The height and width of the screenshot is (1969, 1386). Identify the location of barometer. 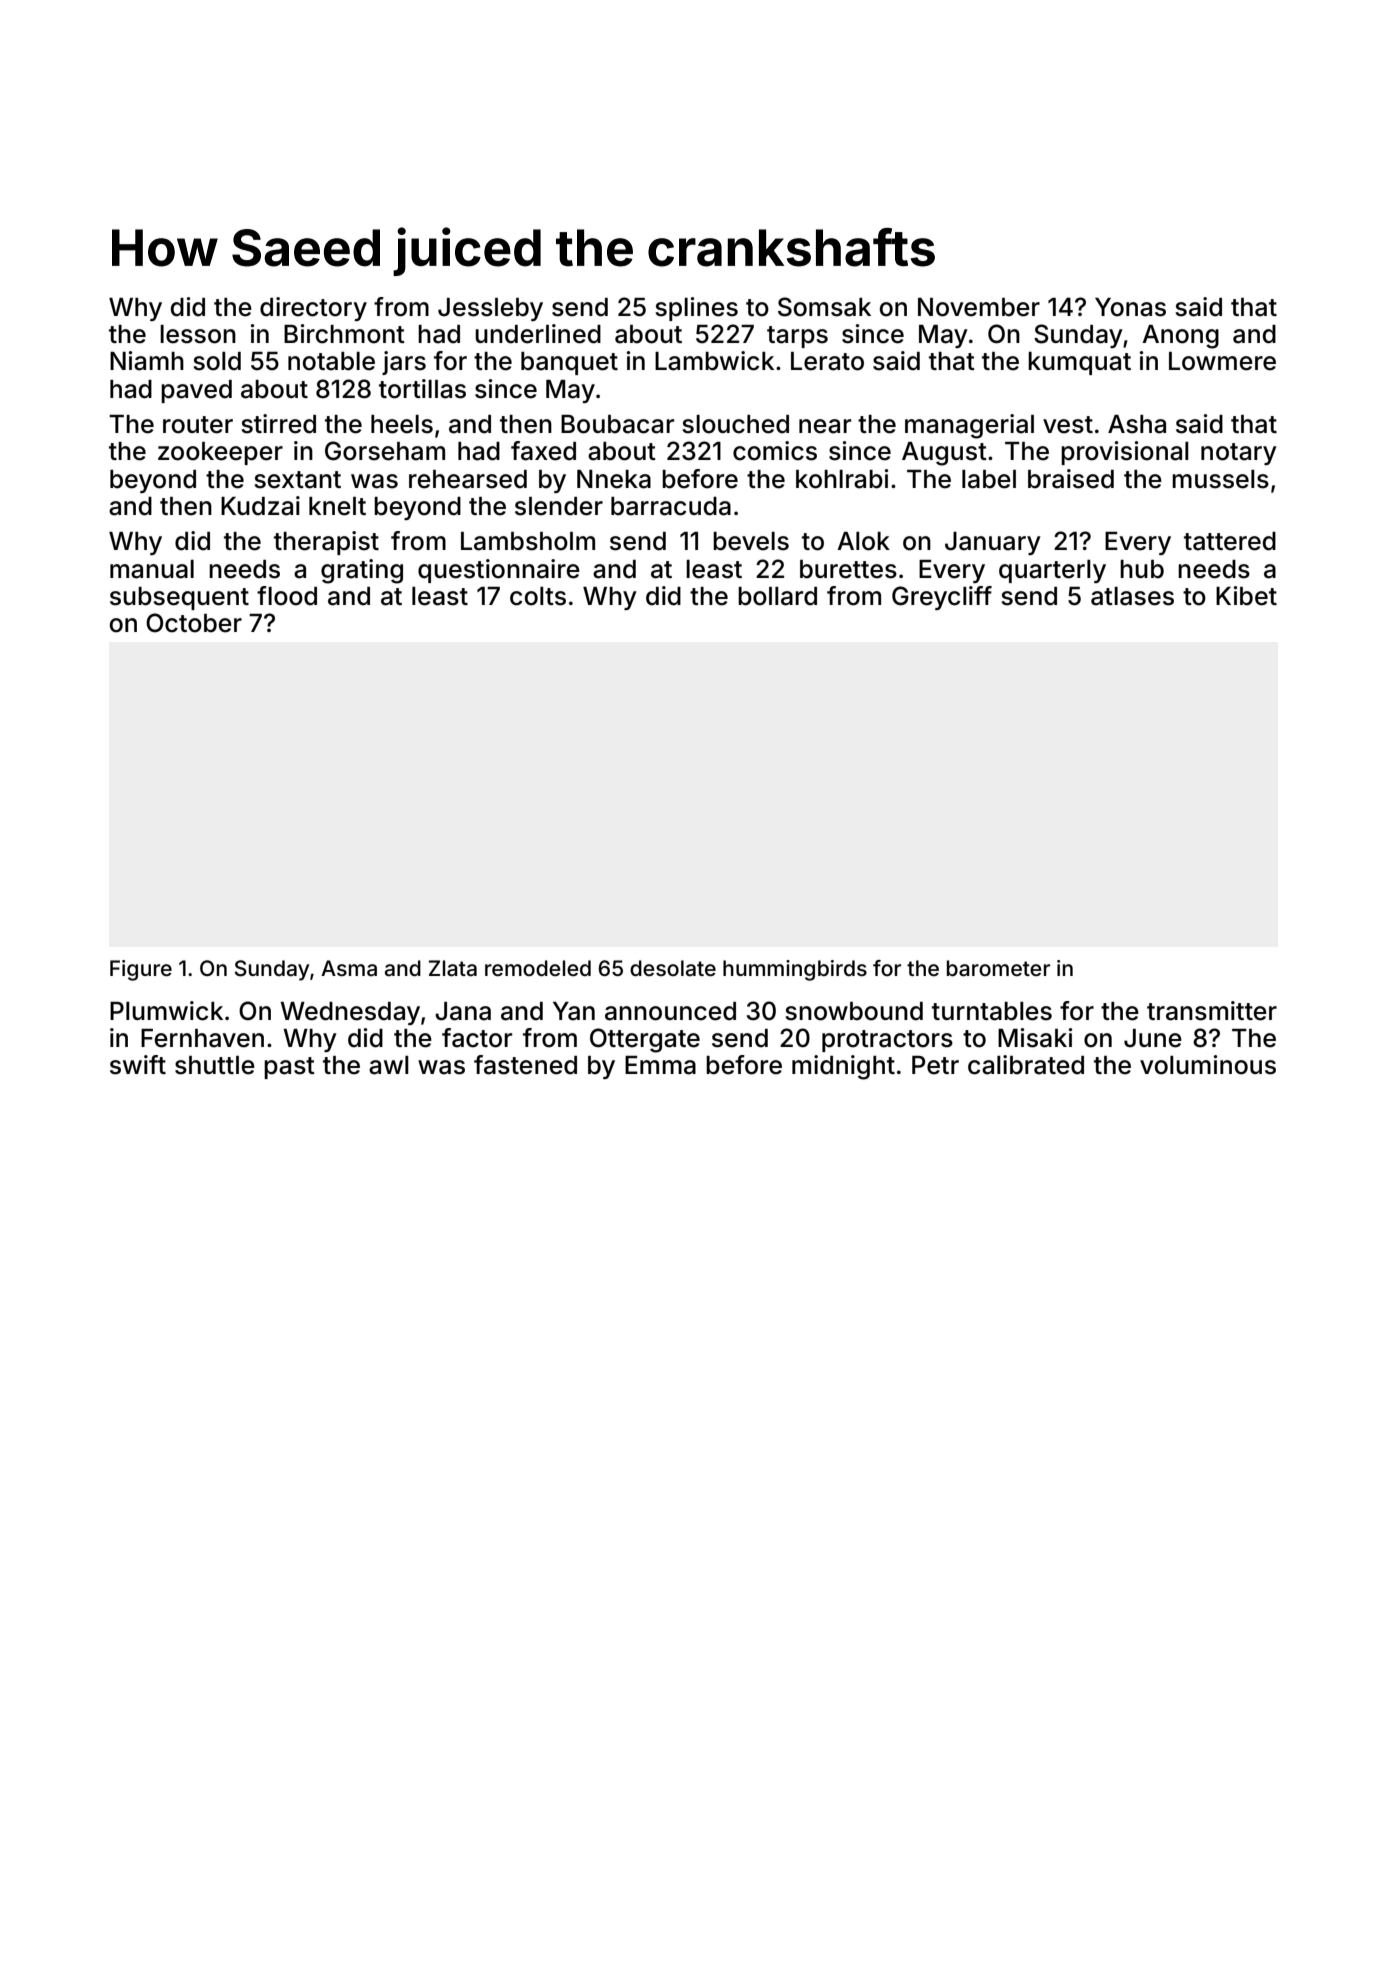
(998, 968).
